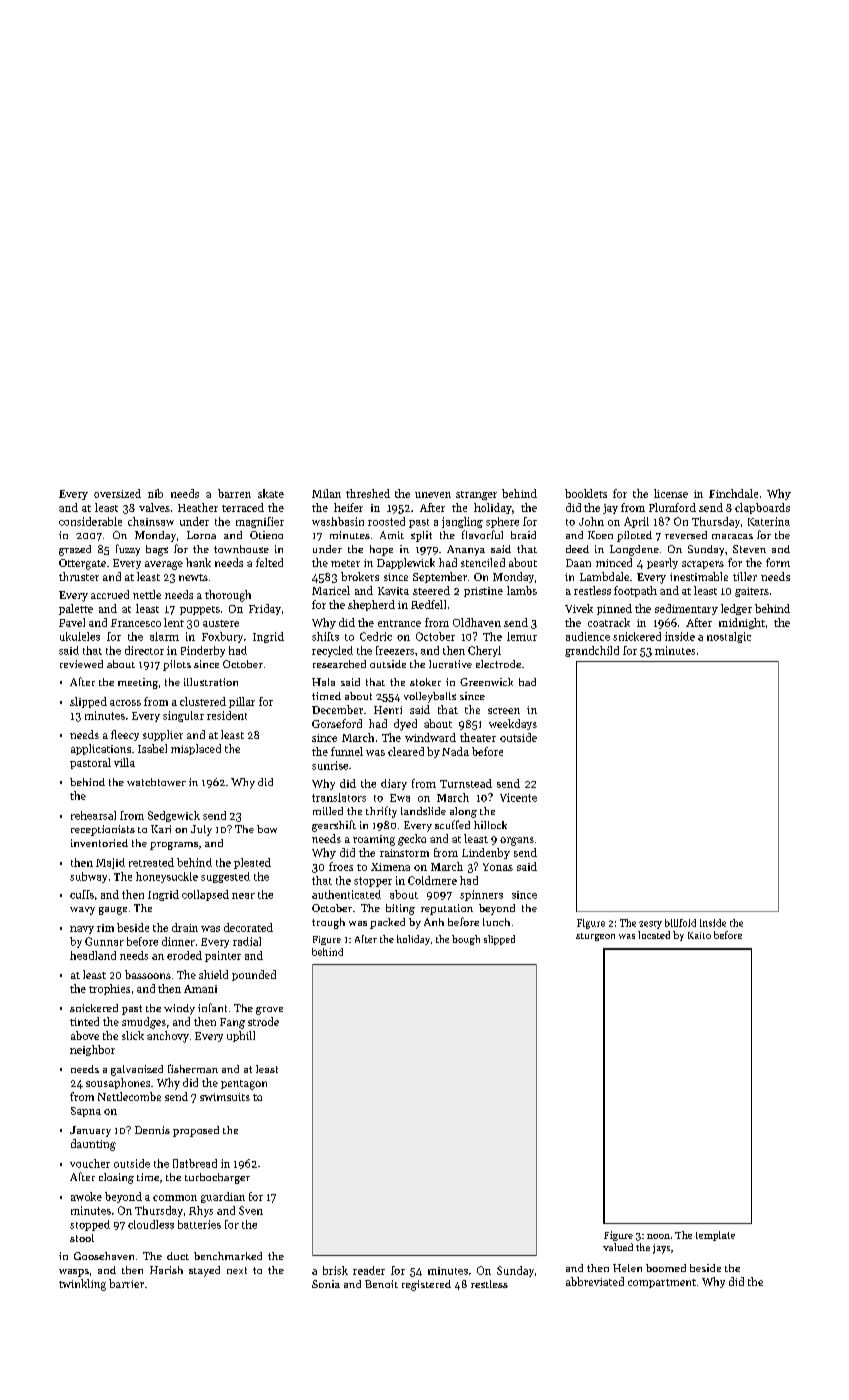  What do you see at coordinates (117, 493) in the screenshot?
I see `oversized` at bounding box center [117, 493].
